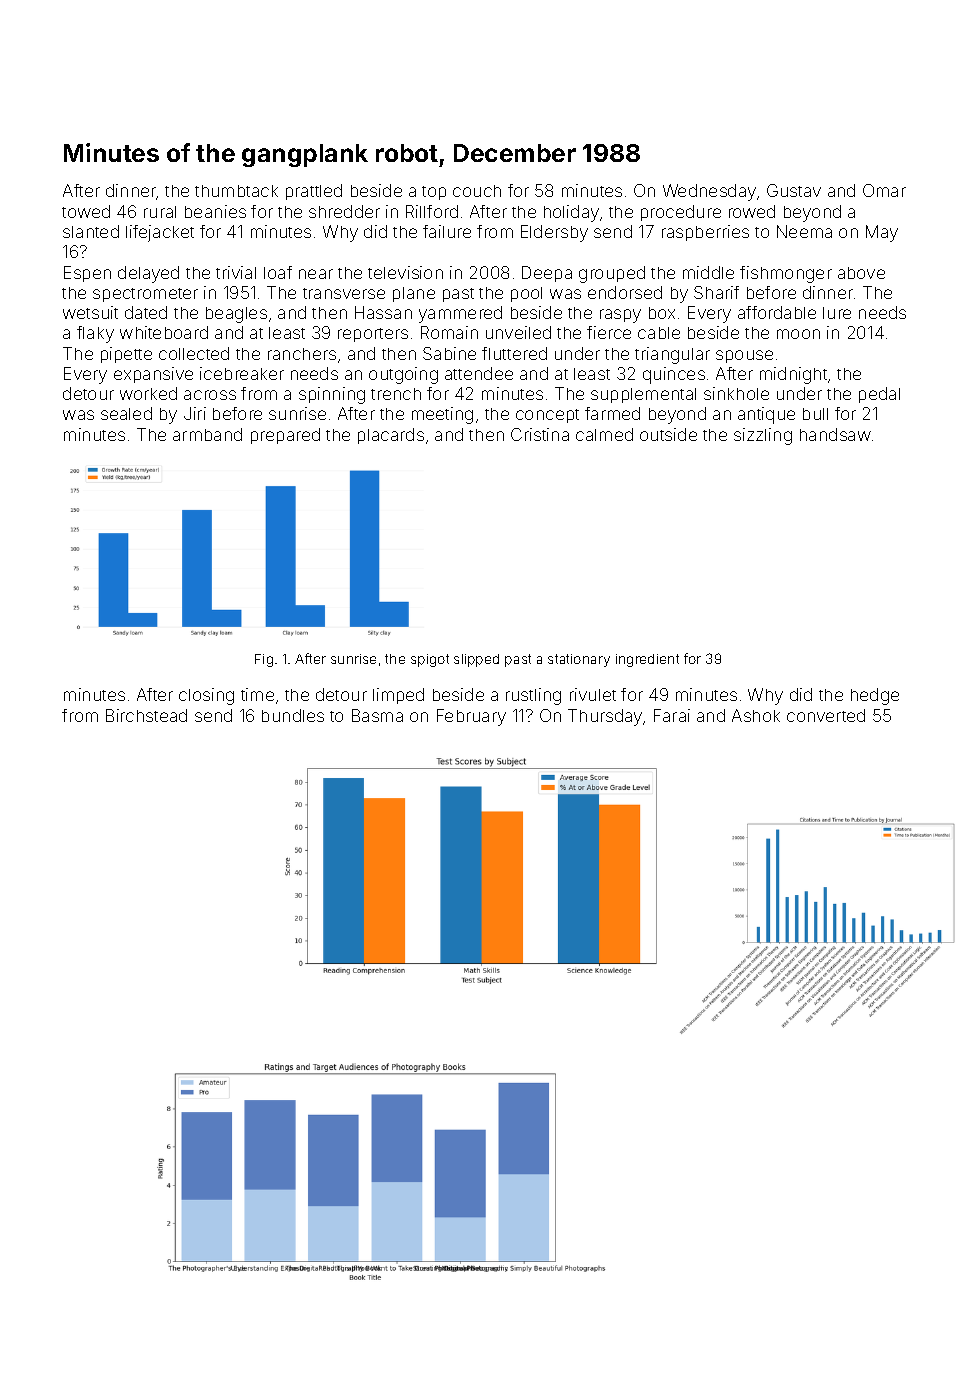 The height and width of the image is (1387, 977). What do you see at coordinates (884, 190) in the image?
I see `Omar` at bounding box center [884, 190].
